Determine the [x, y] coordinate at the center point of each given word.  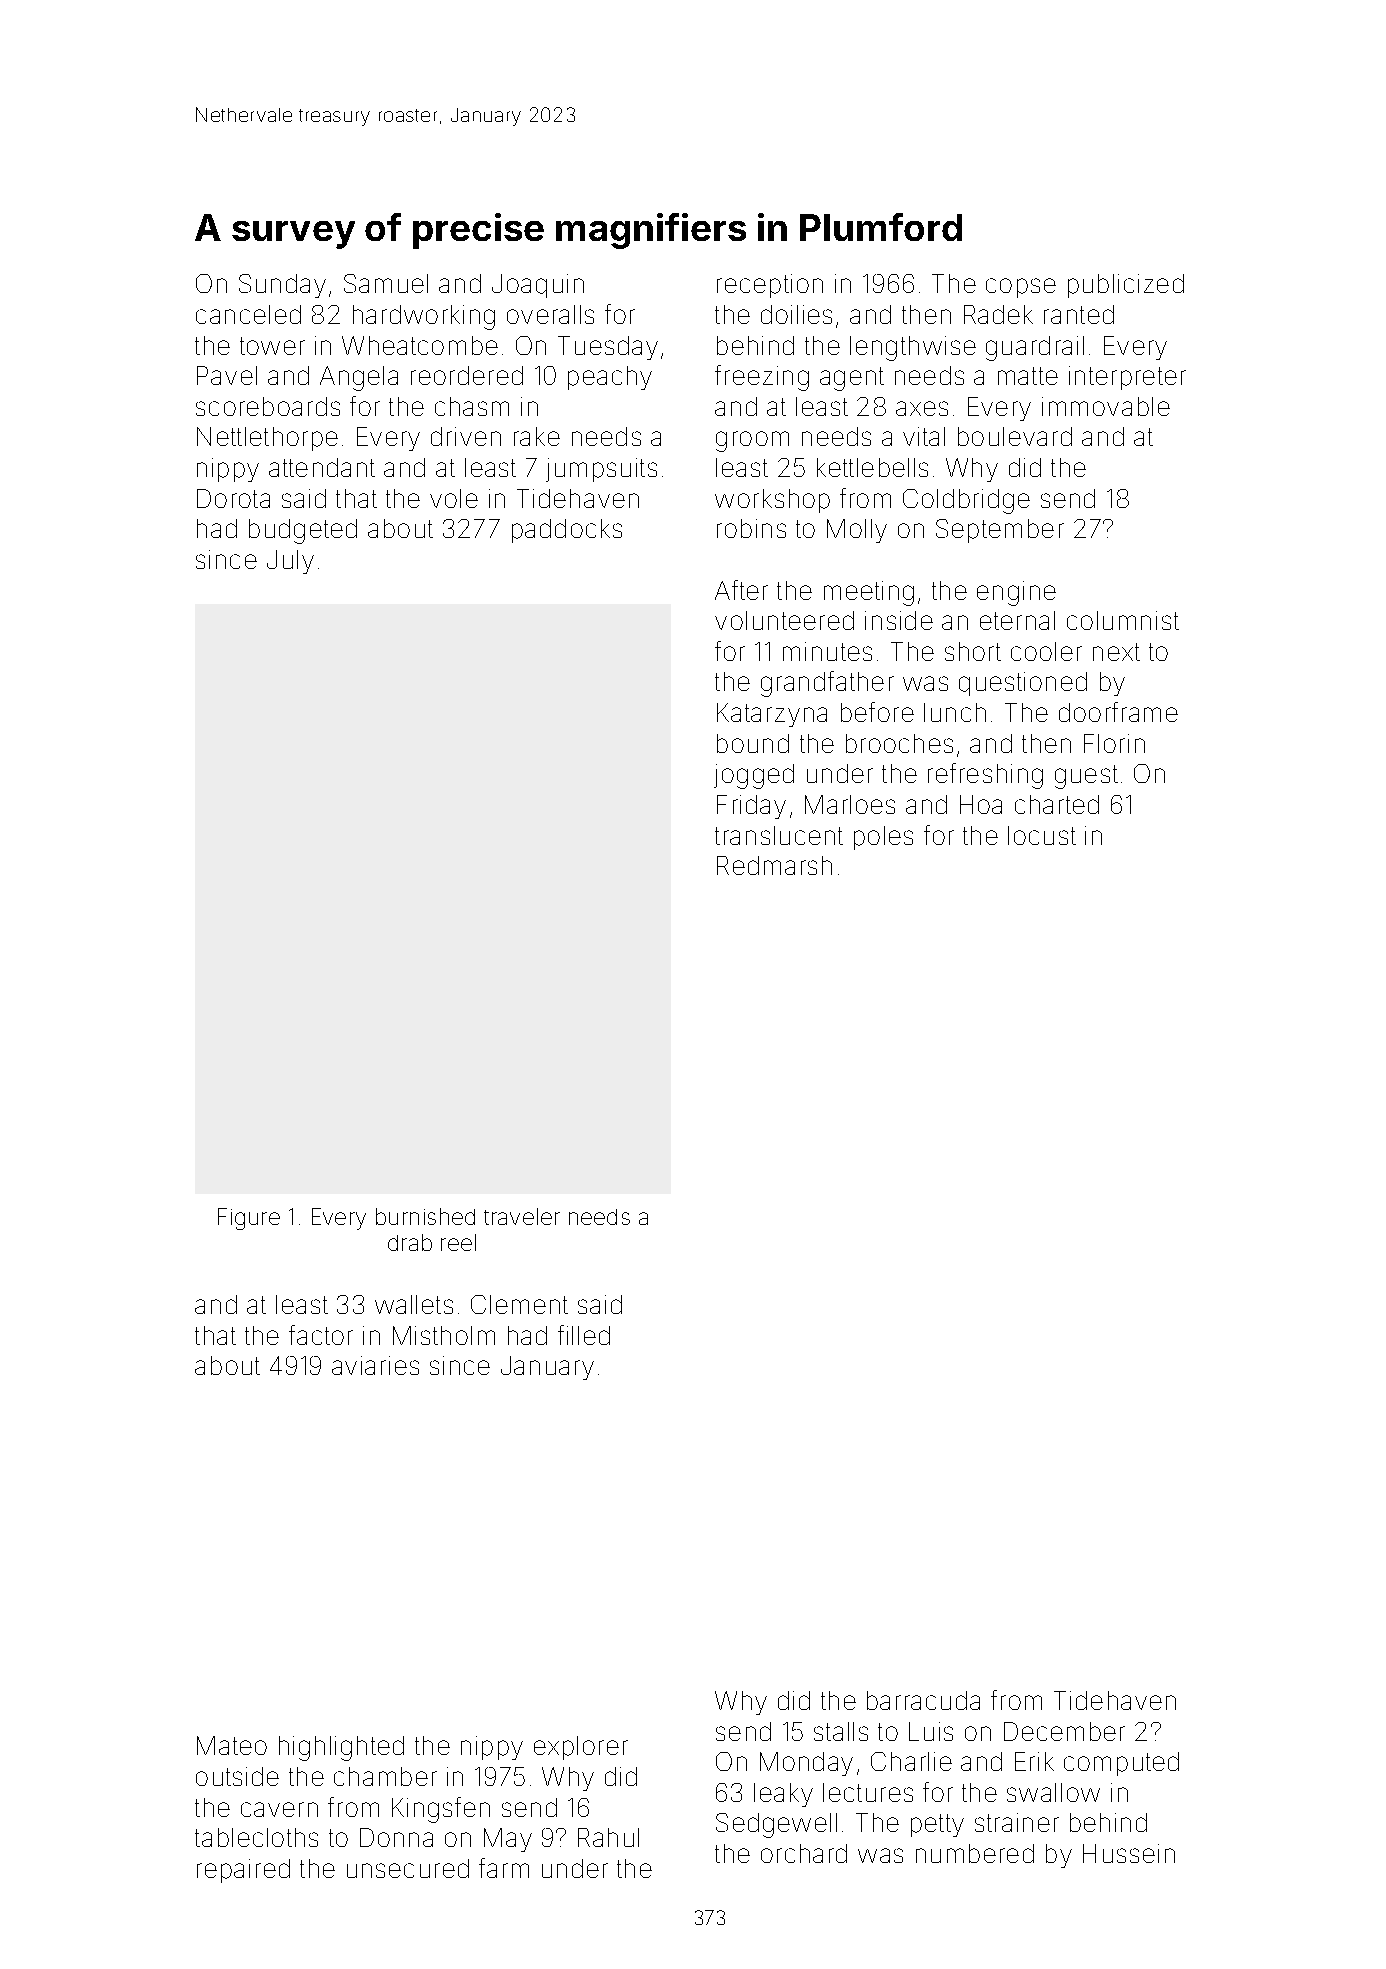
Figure [249, 1219]
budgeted [303, 531]
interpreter [1127, 378]
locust [1042, 835]
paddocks [567, 531]
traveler [522, 1216]
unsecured [408, 1868]
